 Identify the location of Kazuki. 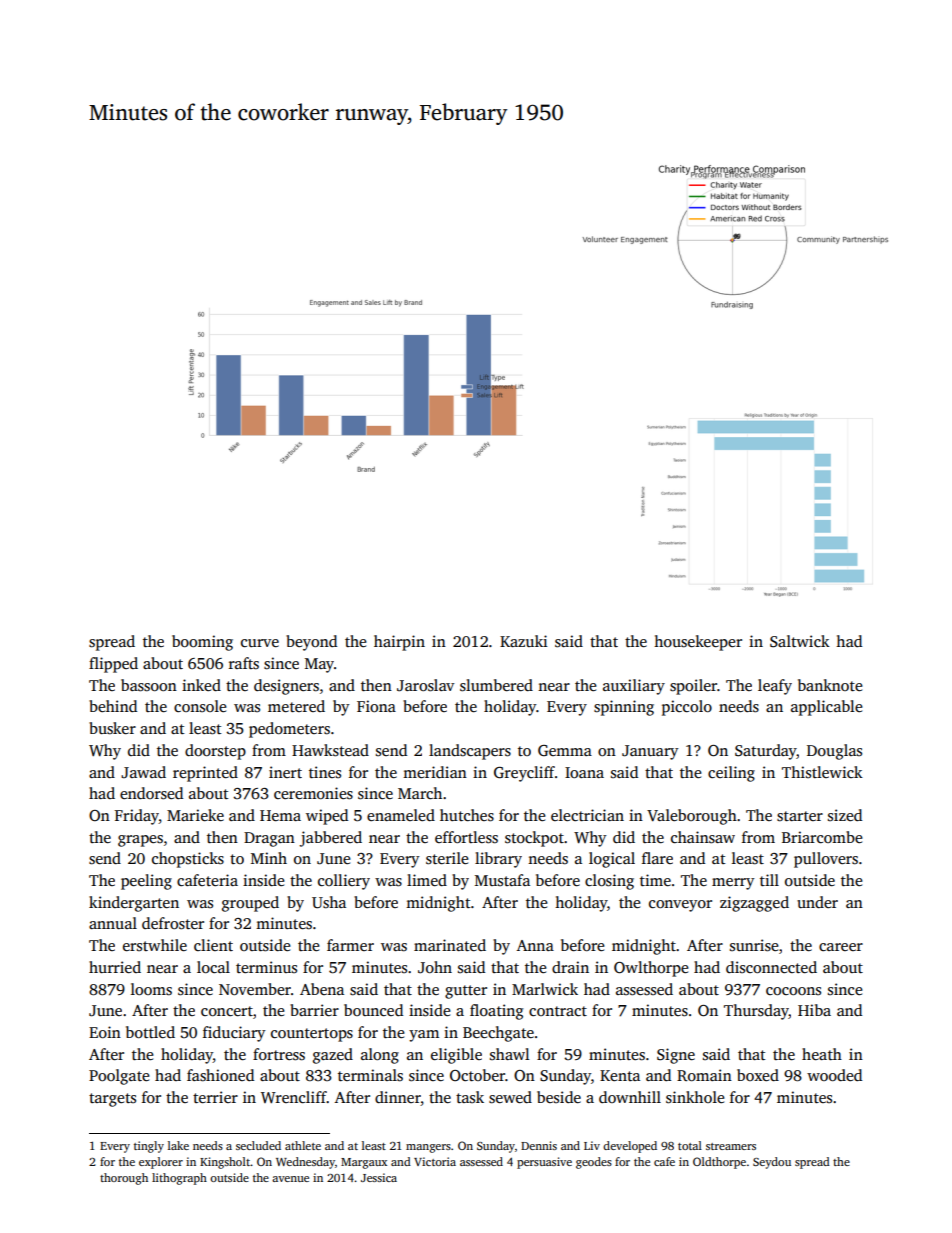
(524, 641).
